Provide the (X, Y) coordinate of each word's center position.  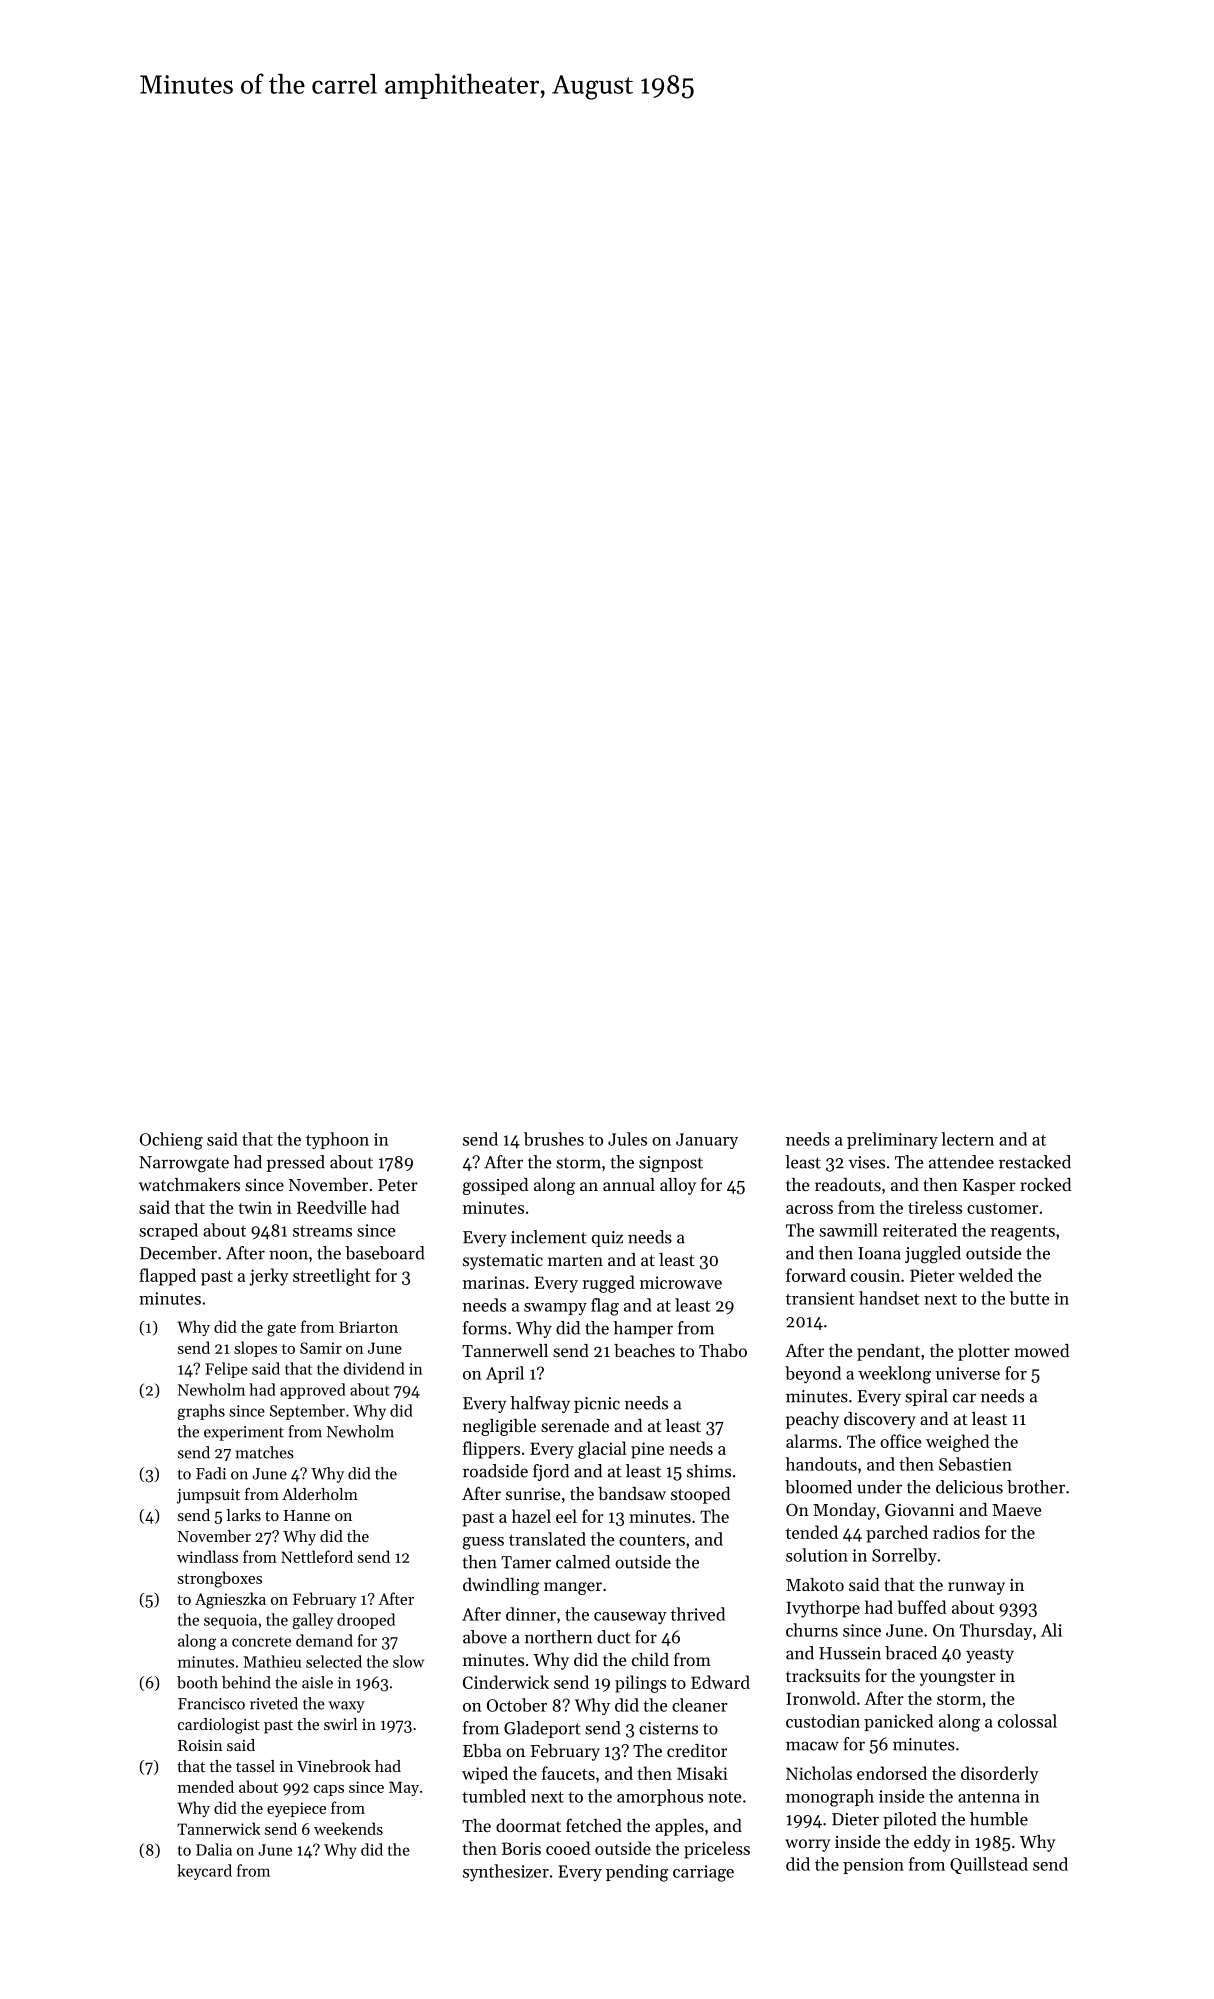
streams (322, 1231)
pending (637, 1873)
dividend (374, 1368)
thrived (698, 1614)
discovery (880, 1420)
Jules (627, 1139)
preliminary (892, 1140)
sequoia (230, 1621)
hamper (643, 1329)
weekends (348, 1828)
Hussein (850, 1653)
